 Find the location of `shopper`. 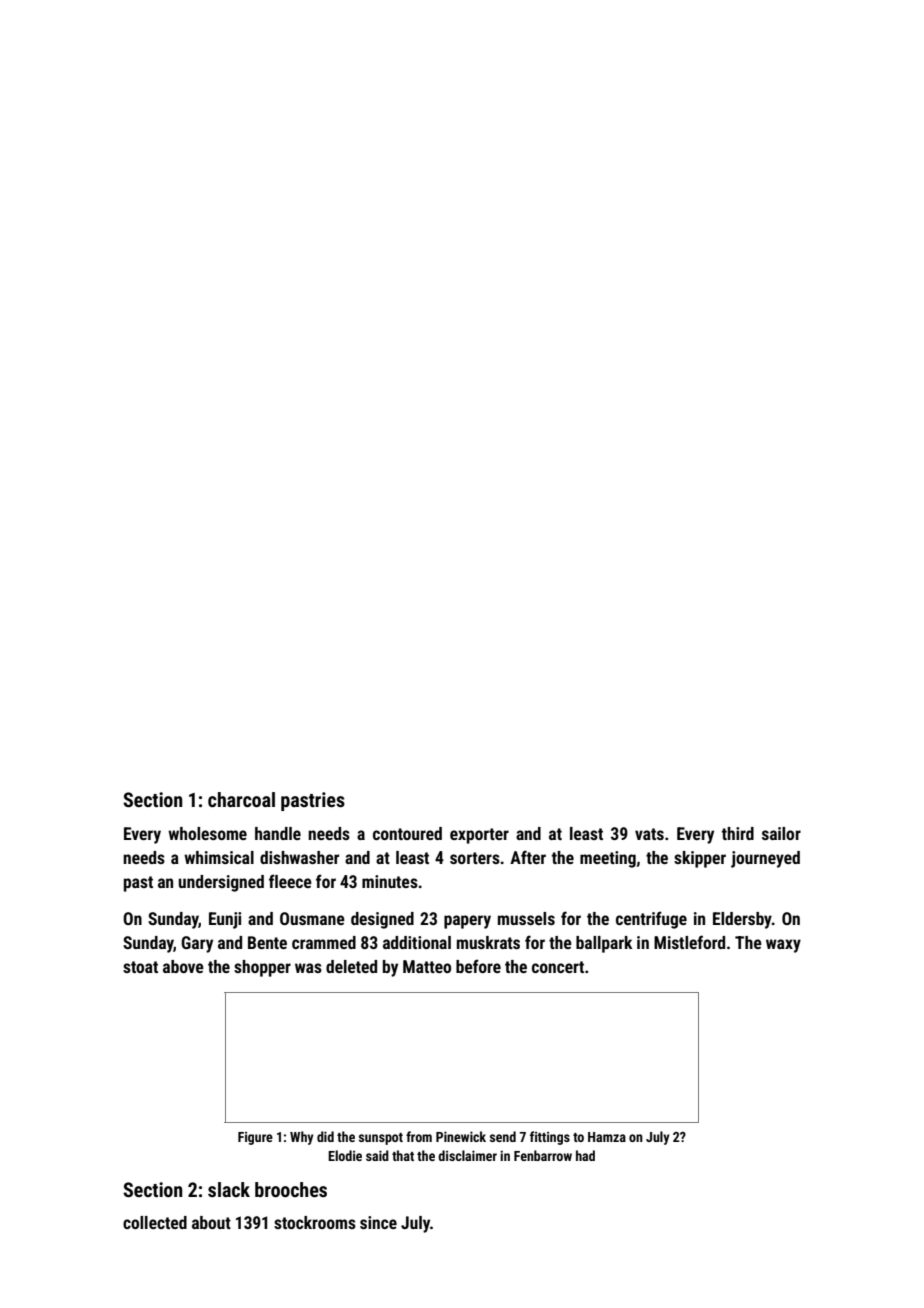

shopper is located at coordinates (262, 968).
